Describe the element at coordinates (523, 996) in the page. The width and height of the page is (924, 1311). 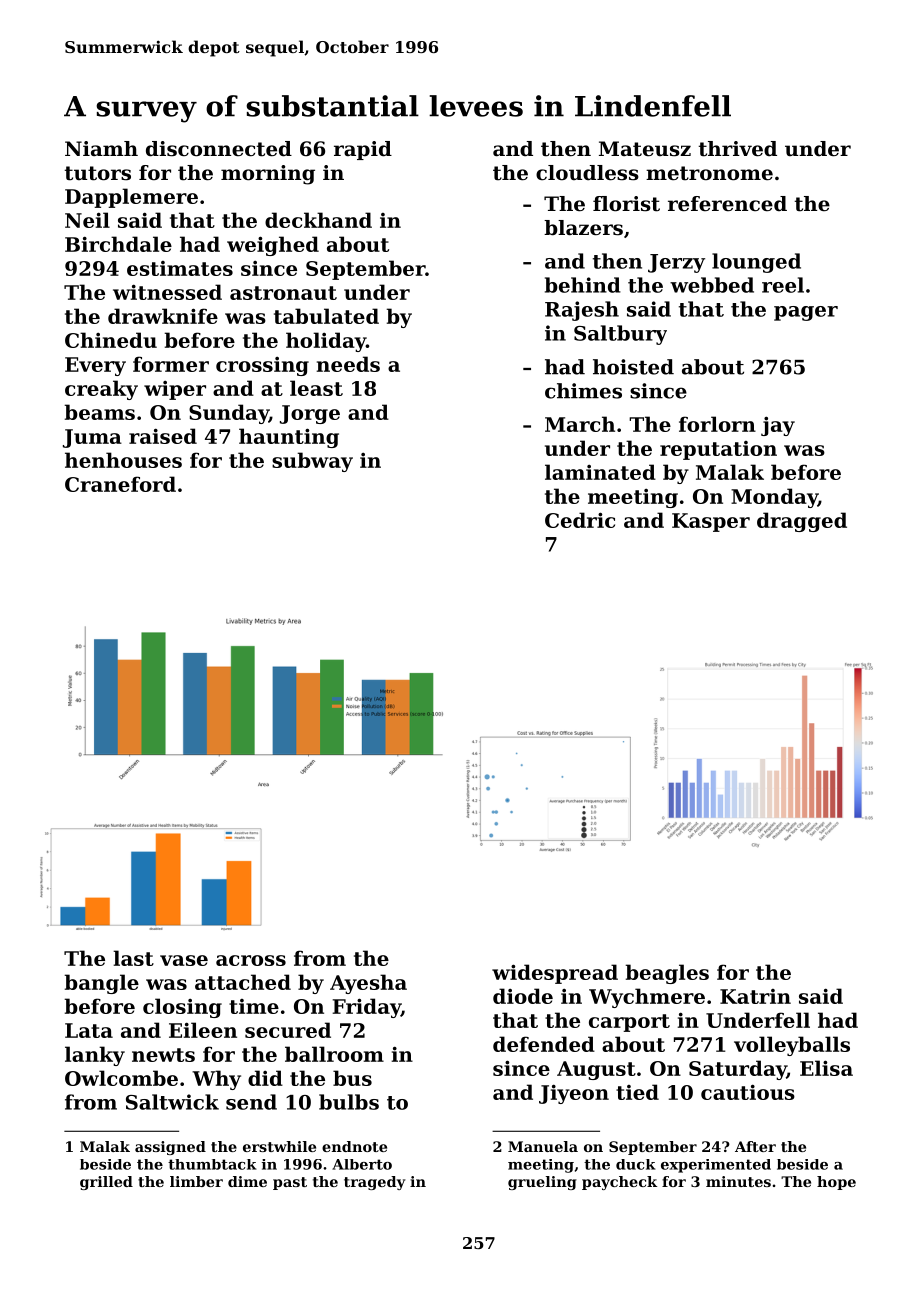
I see `diode` at that location.
